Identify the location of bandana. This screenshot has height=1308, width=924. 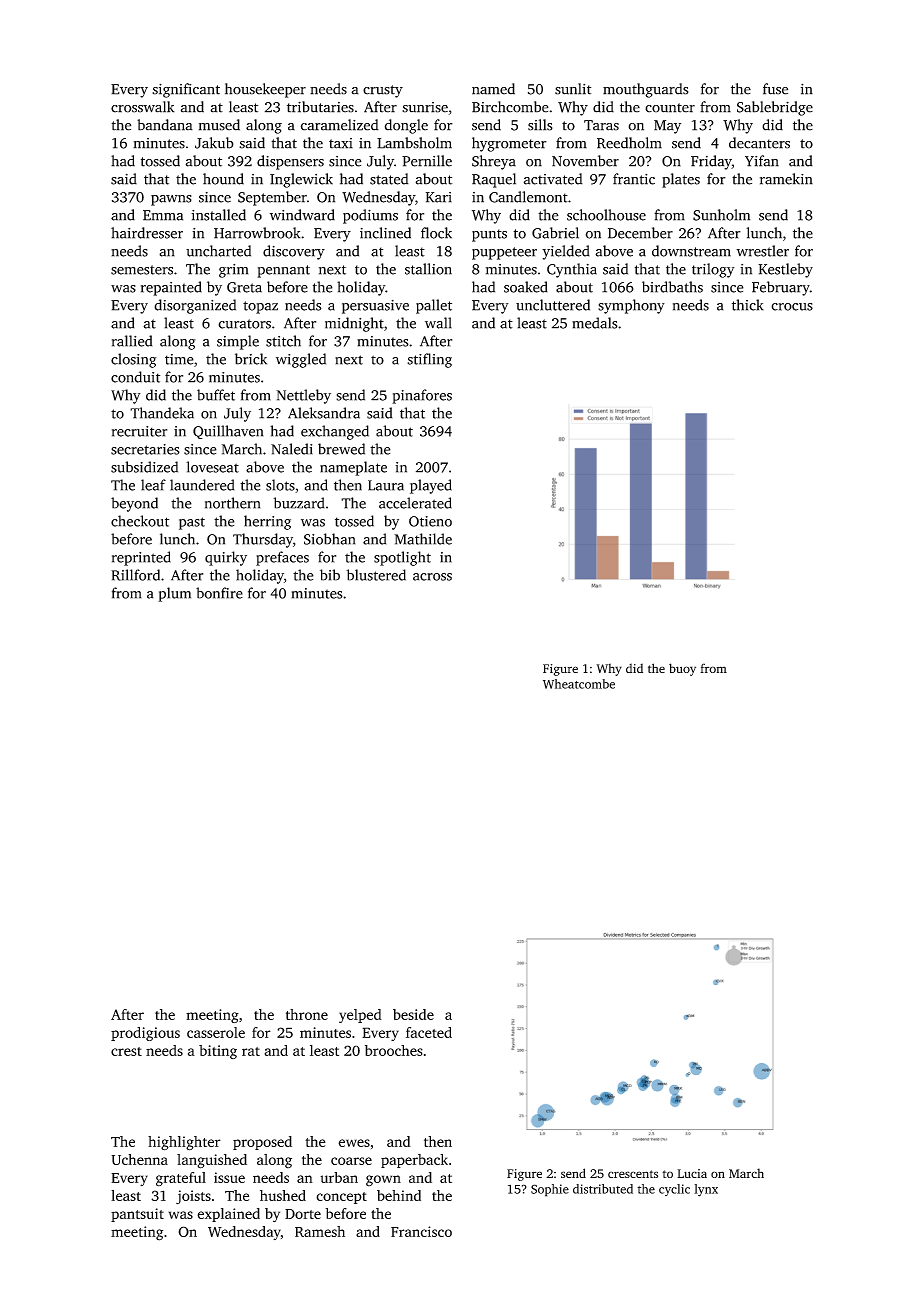
(165, 125).
